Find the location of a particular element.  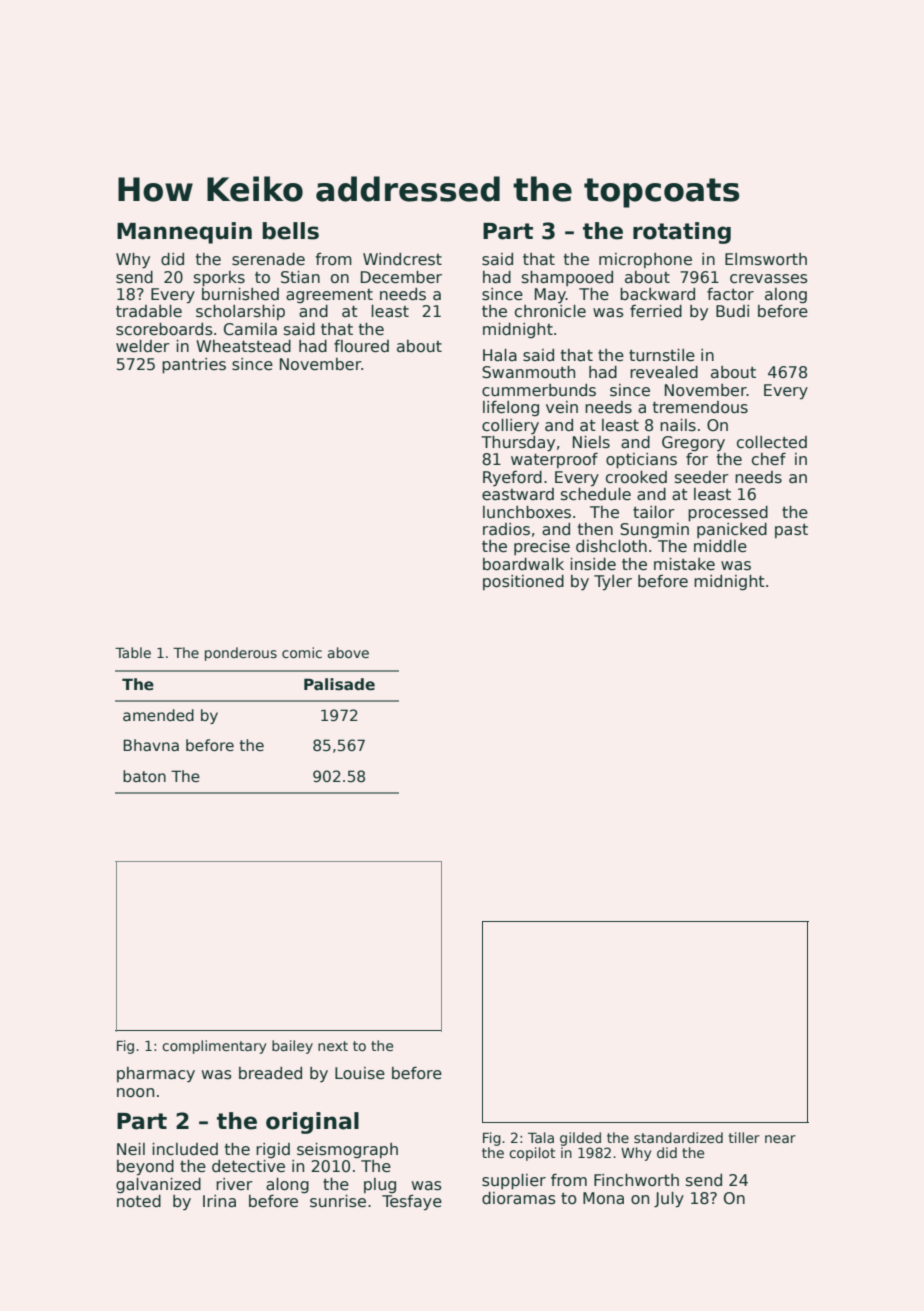

serenade is located at coordinates (268, 259).
